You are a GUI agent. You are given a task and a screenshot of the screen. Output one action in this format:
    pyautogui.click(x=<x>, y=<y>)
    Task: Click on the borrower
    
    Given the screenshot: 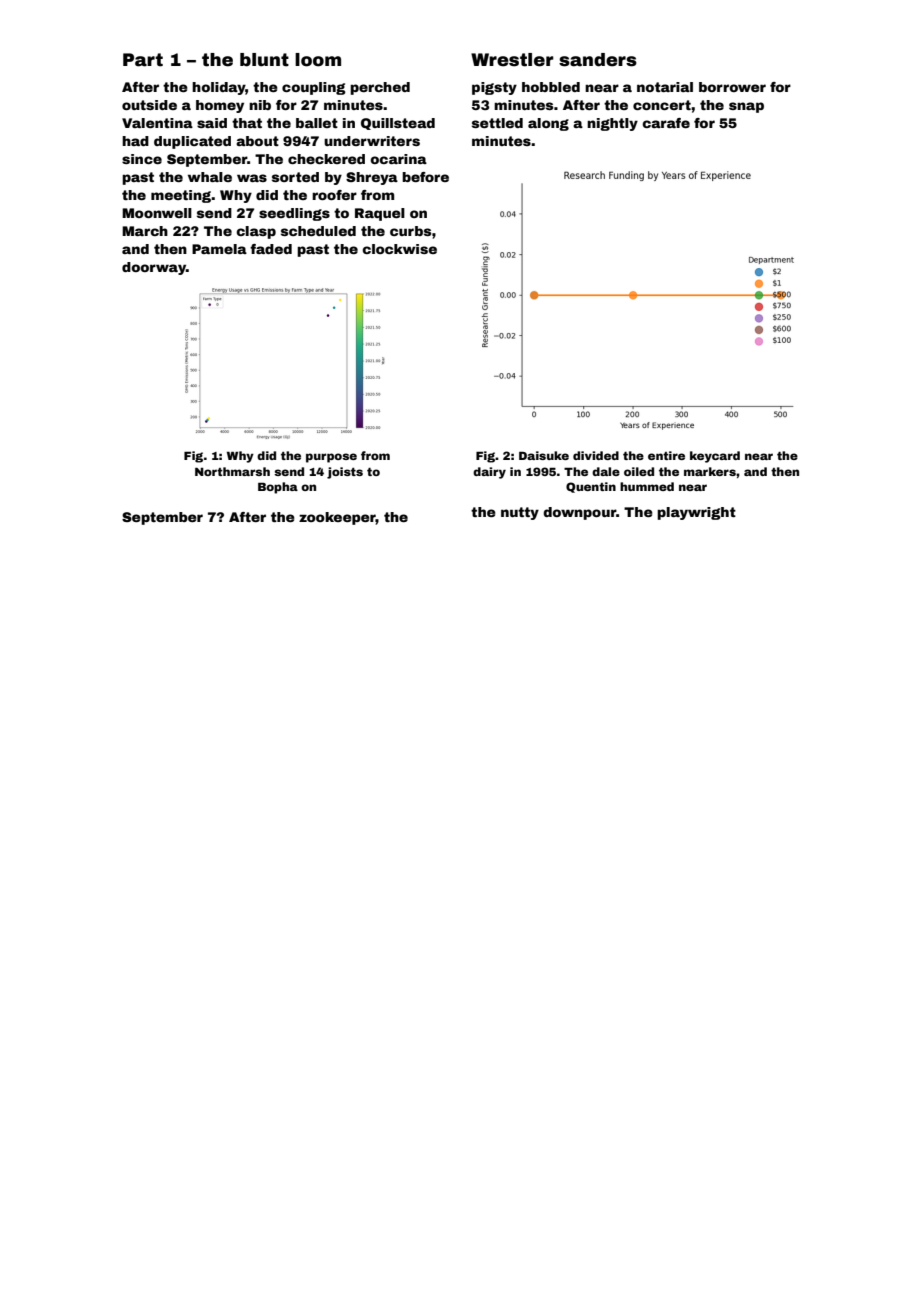 What is the action you would take?
    pyautogui.click(x=732, y=87)
